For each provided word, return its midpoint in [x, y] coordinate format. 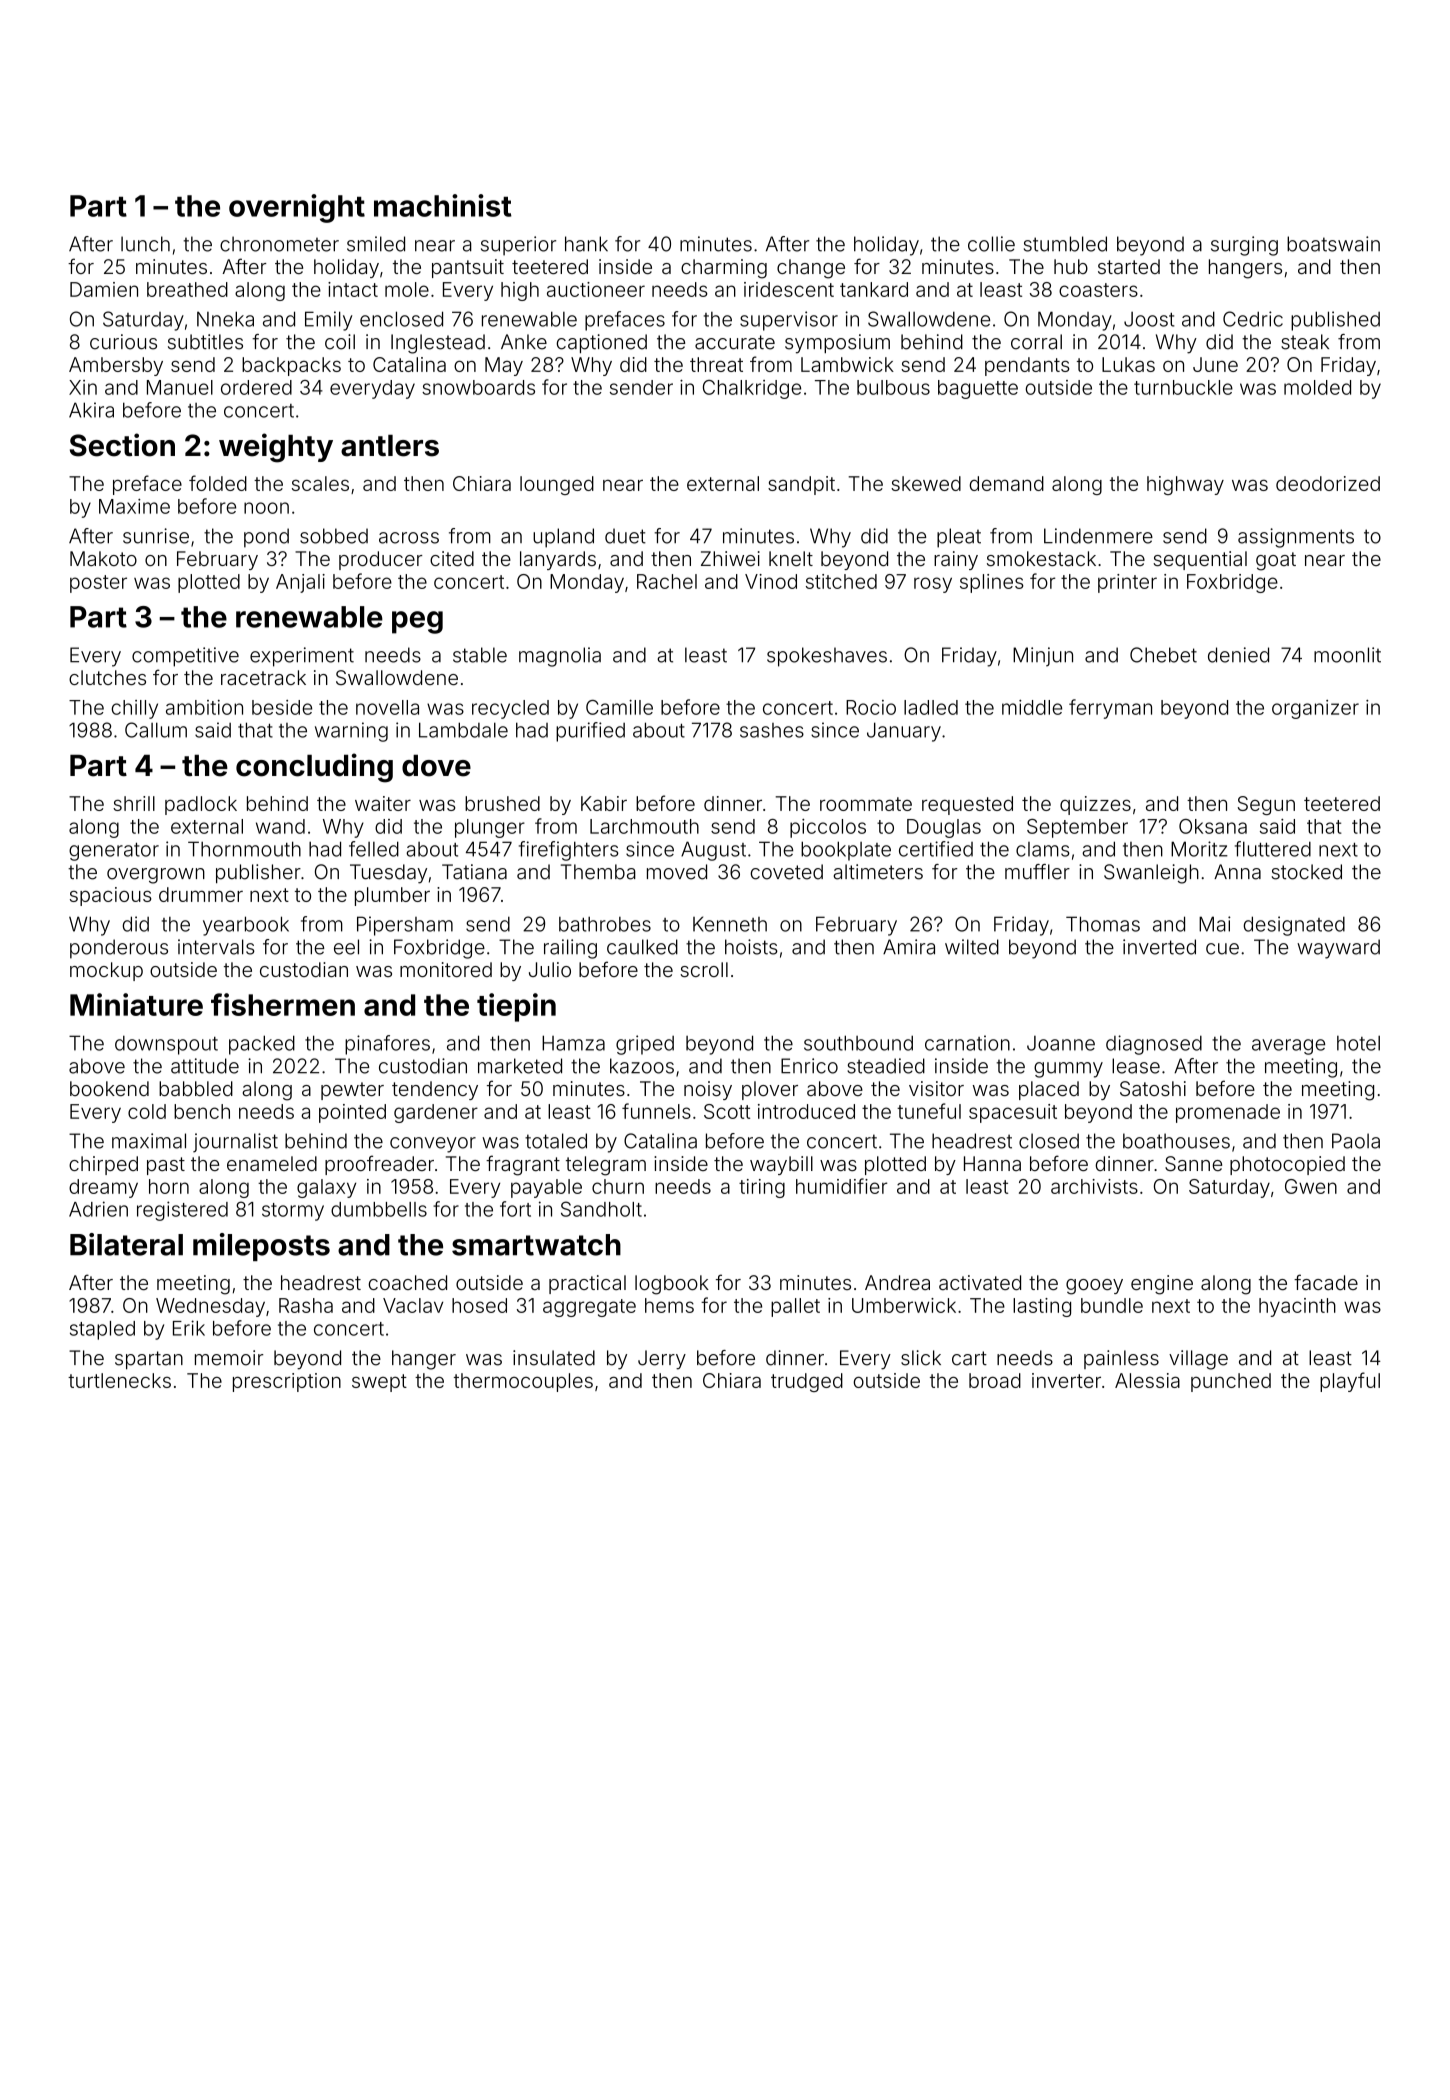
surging [1244, 246]
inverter [1066, 1380]
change [811, 269]
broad [995, 1380]
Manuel [180, 387]
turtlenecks [119, 1380]
